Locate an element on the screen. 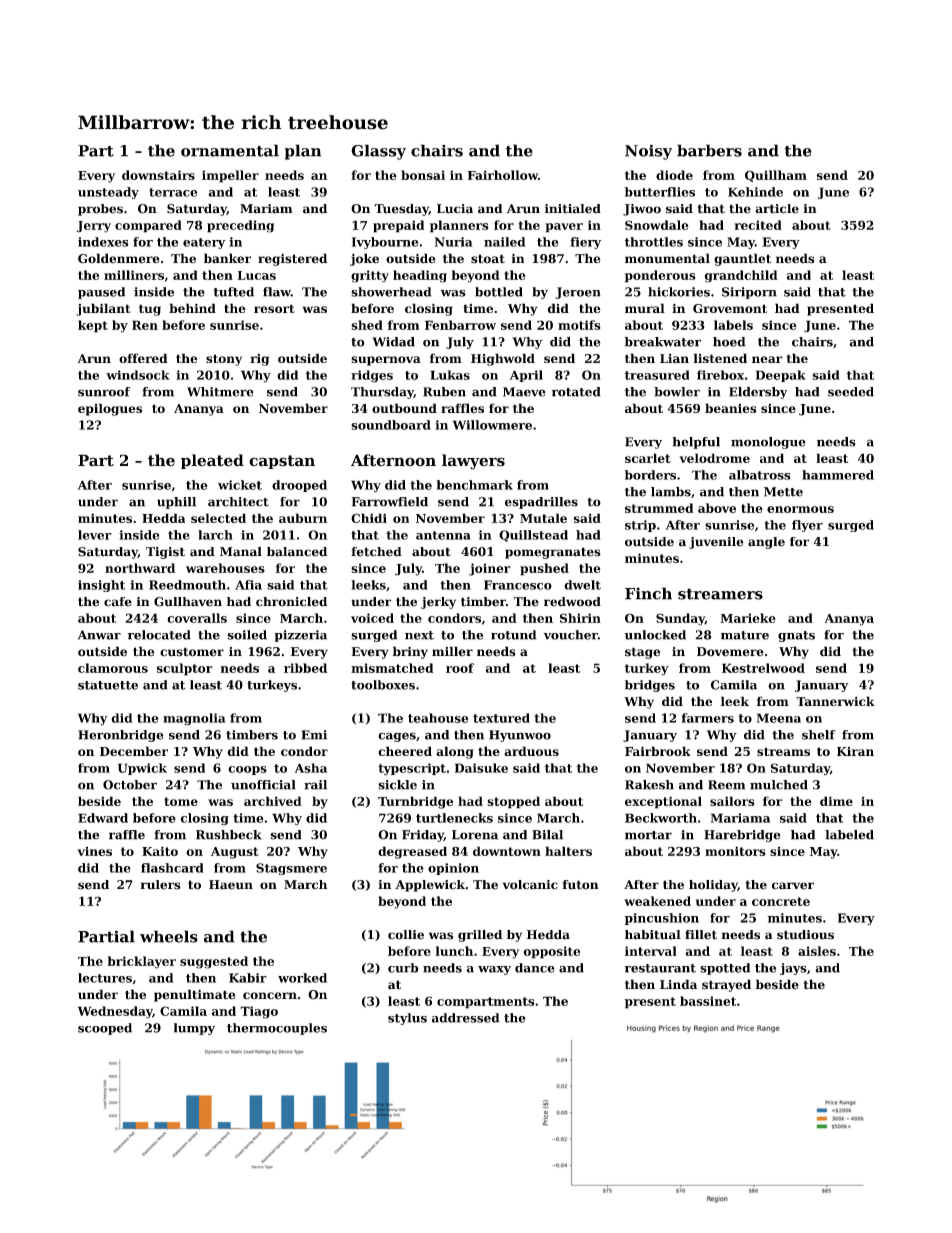 The width and height of the screenshot is (952, 1233). addressed is located at coordinates (466, 1018).
